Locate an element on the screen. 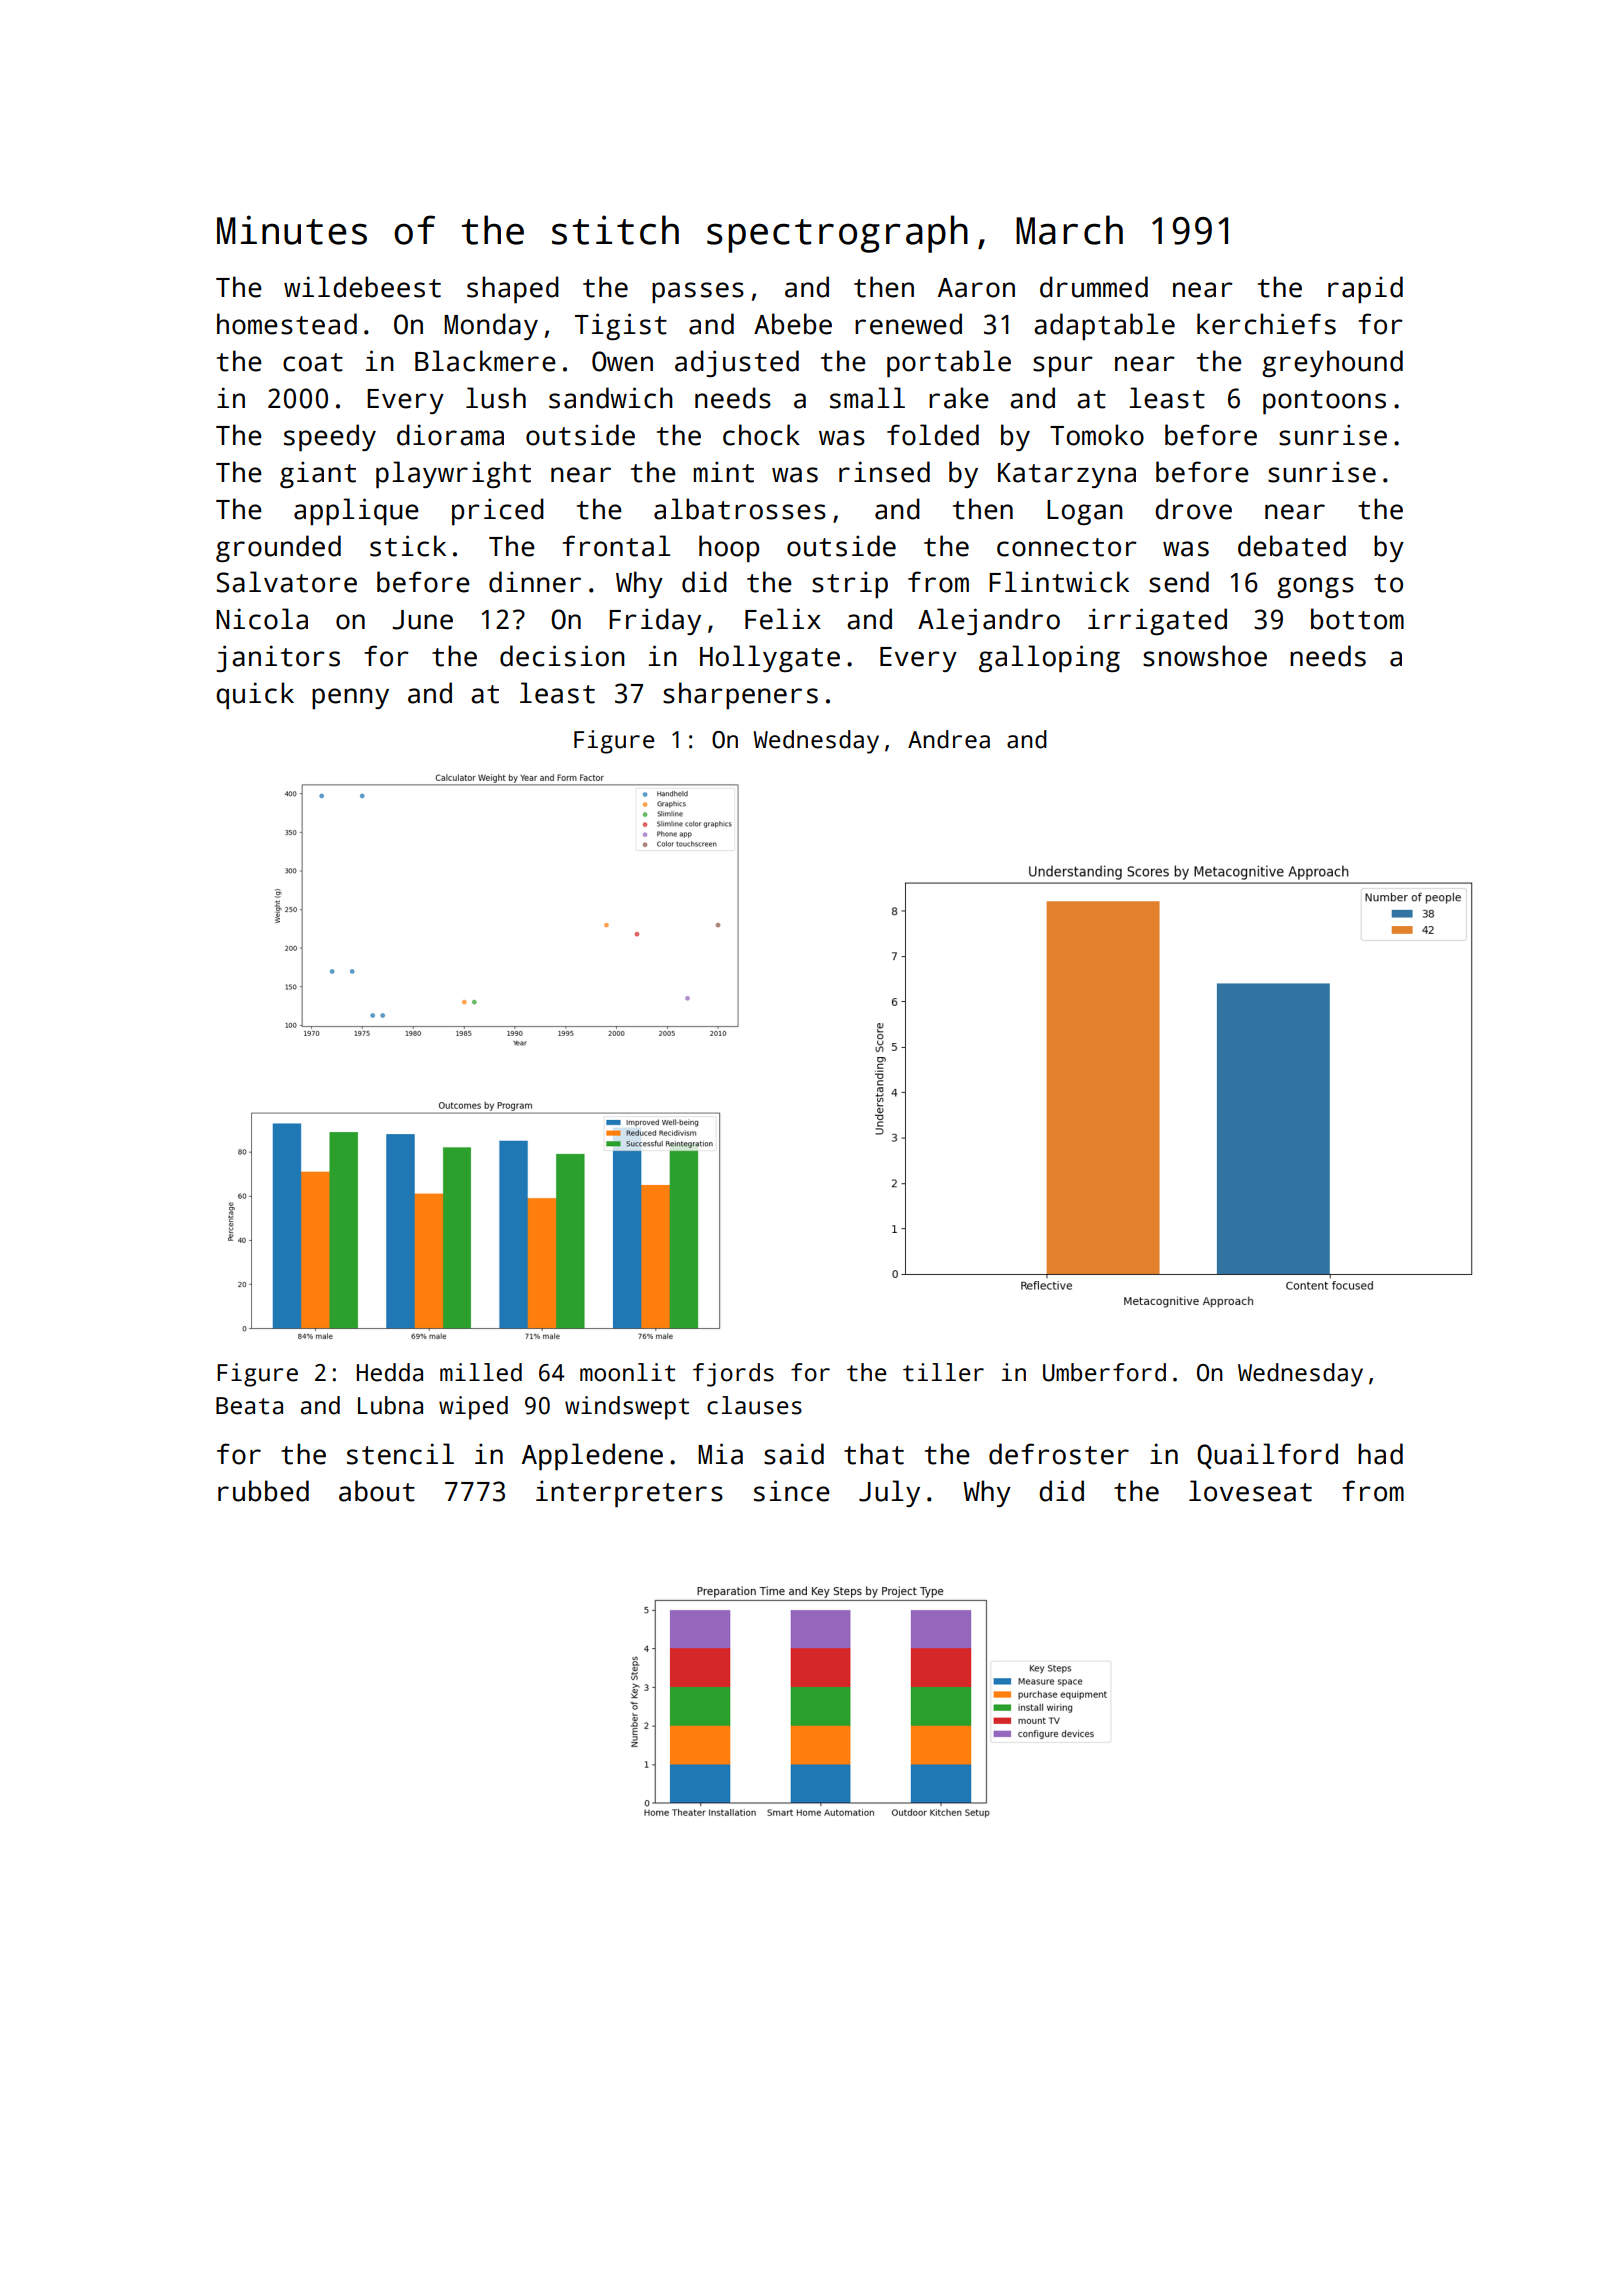  speedy is located at coordinates (330, 438).
